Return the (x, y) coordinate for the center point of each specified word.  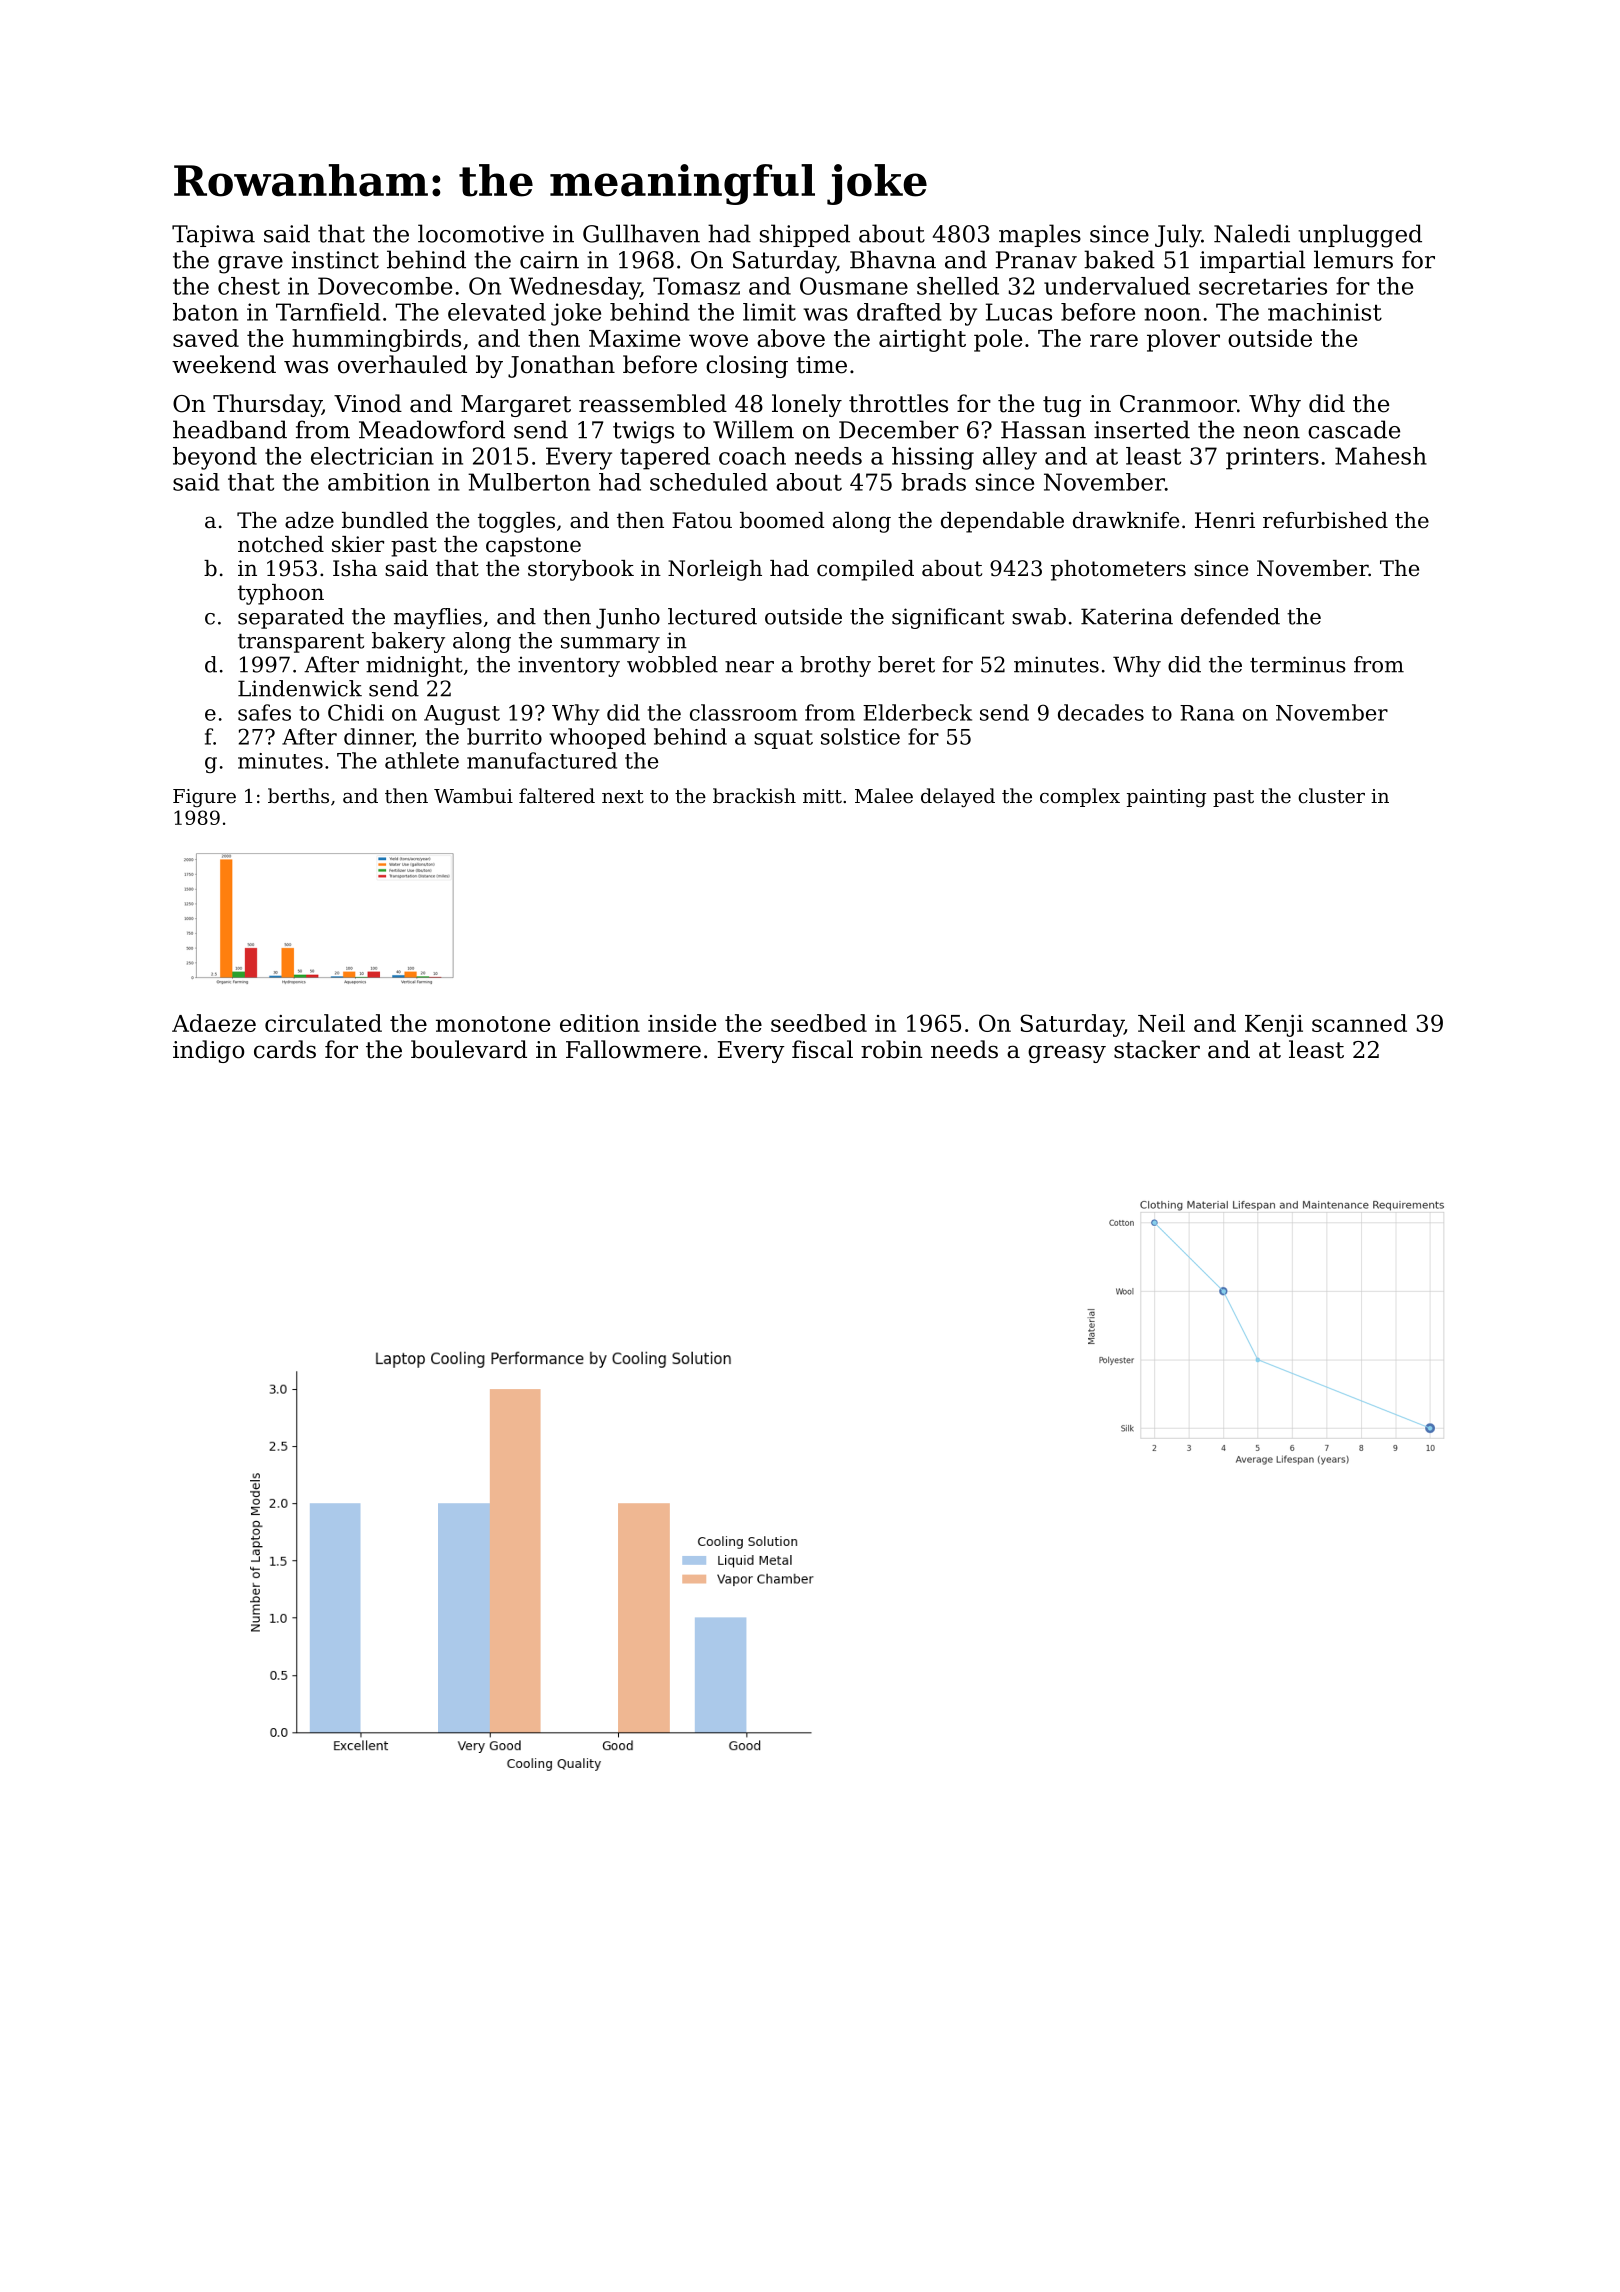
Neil (1161, 1023)
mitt (822, 796)
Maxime (634, 338)
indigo (208, 1051)
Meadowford (432, 429)
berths (298, 795)
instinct (335, 260)
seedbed (819, 1023)
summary (610, 645)
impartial (1252, 261)
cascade (1354, 429)
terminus (1298, 664)
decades (1101, 712)
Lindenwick (300, 688)
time (821, 365)
